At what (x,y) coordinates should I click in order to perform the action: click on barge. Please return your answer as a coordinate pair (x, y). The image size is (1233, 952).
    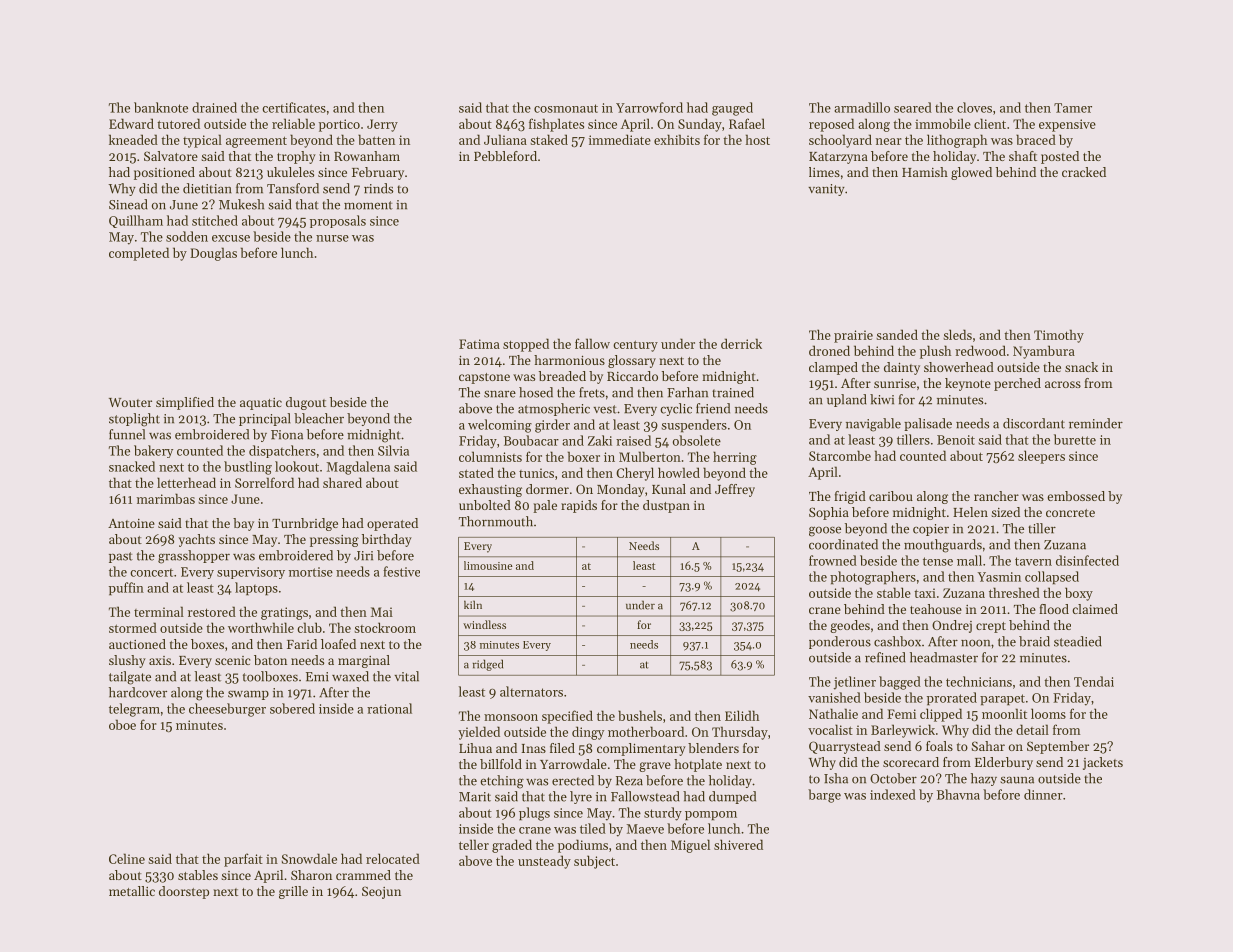
    Looking at the image, I should click on (824, 796).
